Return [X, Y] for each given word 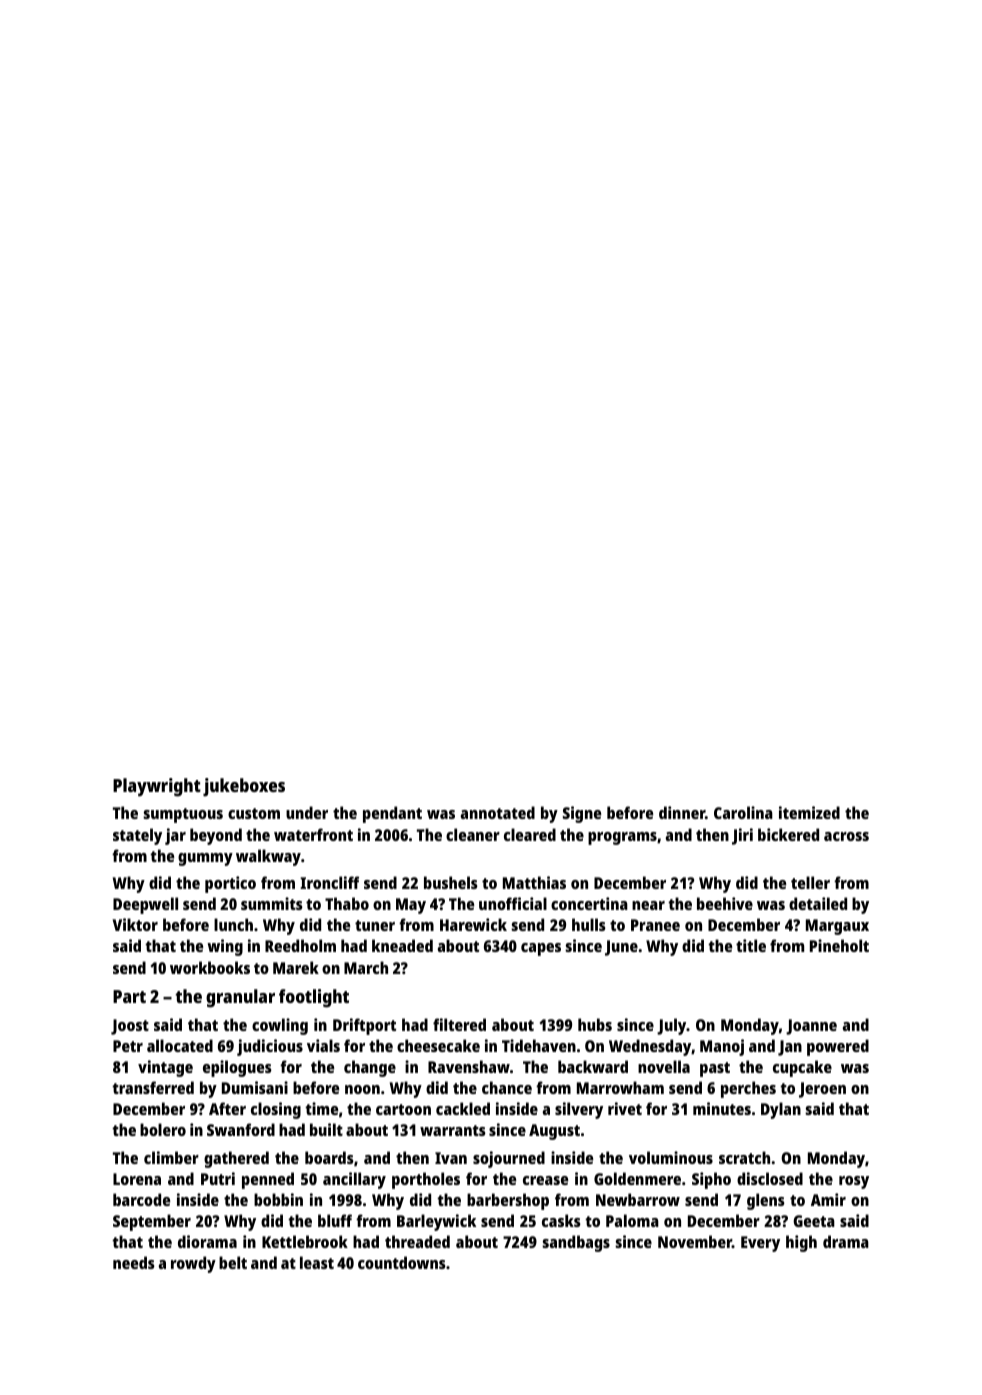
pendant [392, 814]
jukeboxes [244, 787]
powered [838, 1047]
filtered [459, 1024]
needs [134, 1262]
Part [129, 996]
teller [810, 882]
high [801, 1243]
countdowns [402, 1262]
